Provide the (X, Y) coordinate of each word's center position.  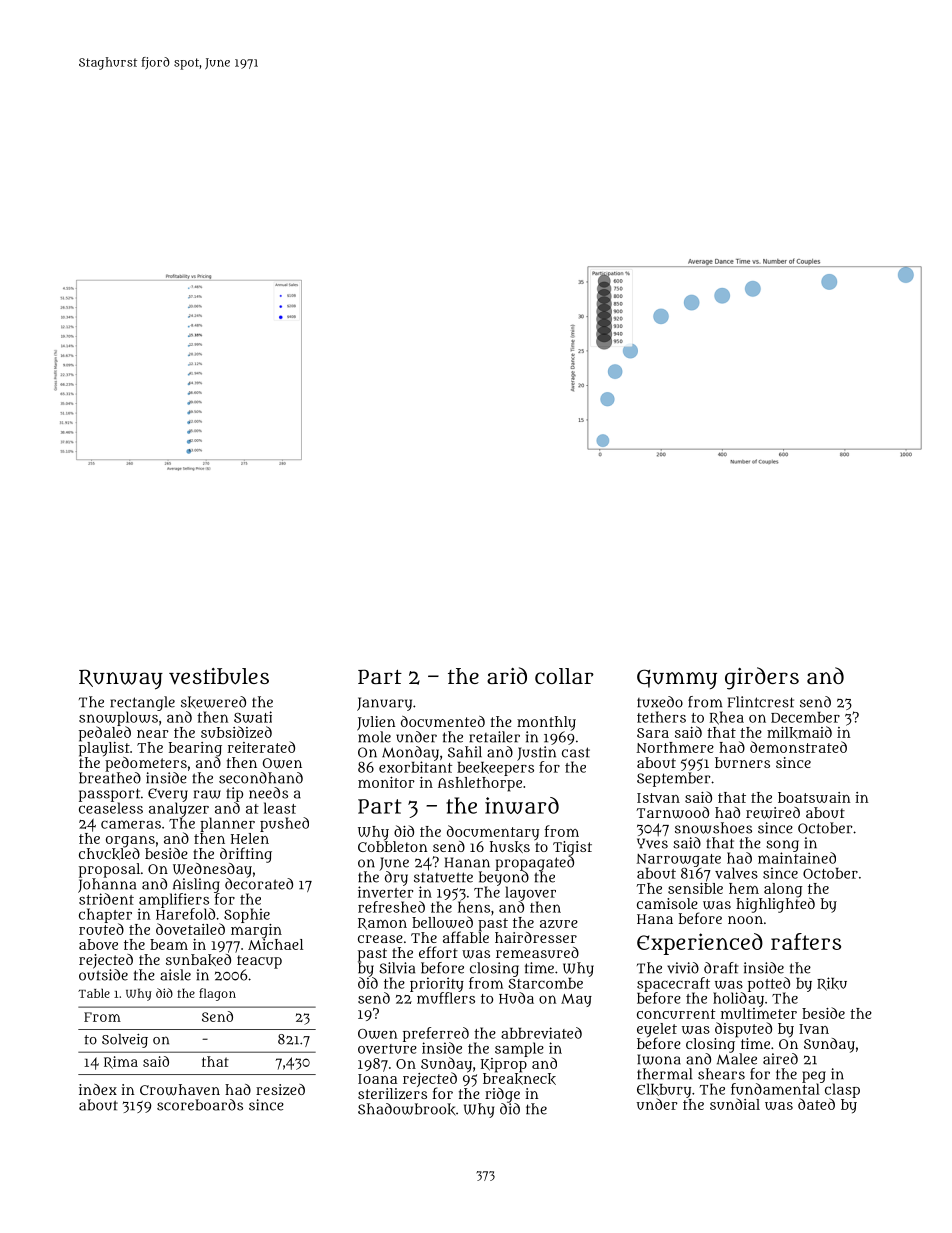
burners (742, 762)
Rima (121, 1062)
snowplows (118, 718)
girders (762, 678)
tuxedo (660, 702)
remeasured (537, 952)
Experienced (700, 944)
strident (106, 899)
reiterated (261, 747)
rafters (806, 941)
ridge (502, 1095)
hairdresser (536, 937)
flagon (217, 994)
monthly (546, 723)
